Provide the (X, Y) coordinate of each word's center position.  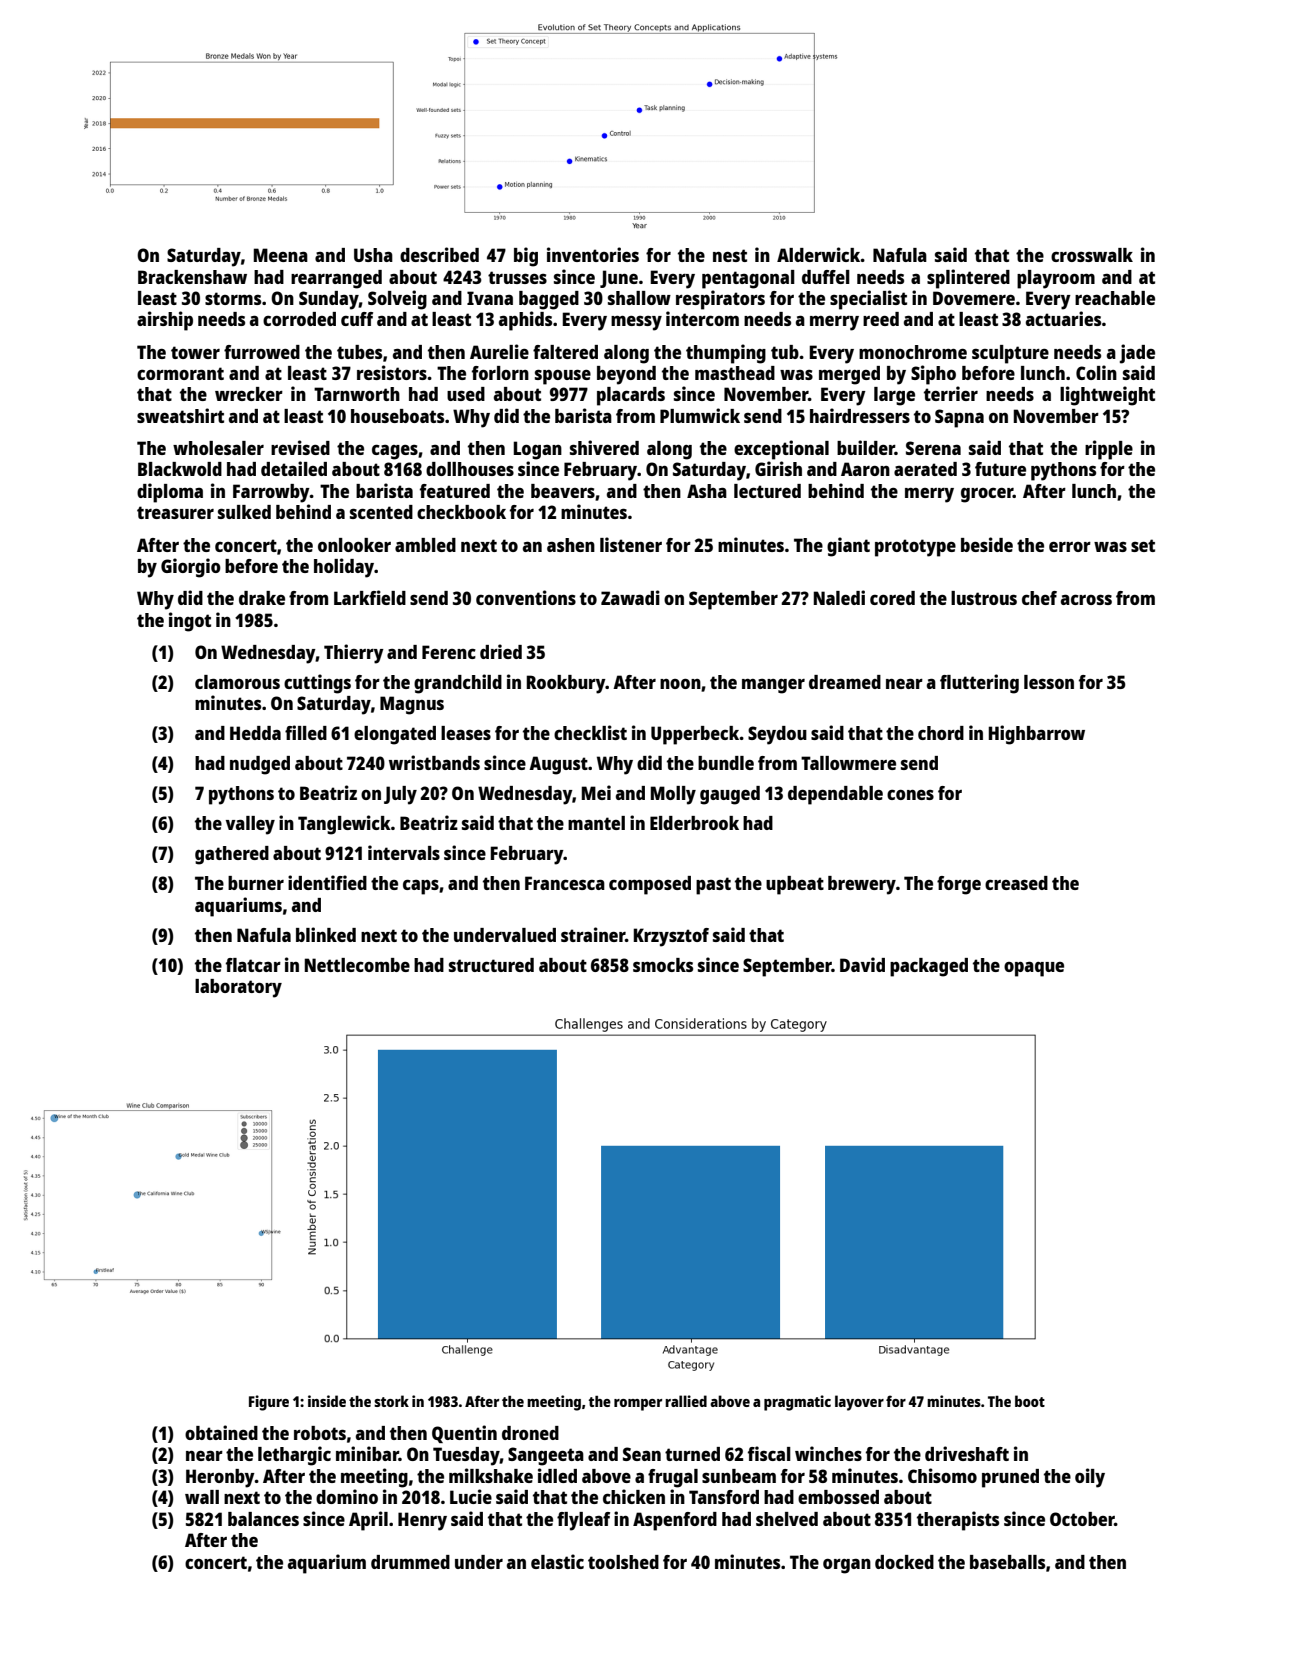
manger (773, 686)
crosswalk (1092, 255)
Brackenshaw (192, 277)
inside (327, 1401)
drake (262, 598)
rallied (686, 1401)
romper (638, 1405)
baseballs (1007, 1562)
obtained (221, 1432)
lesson (1049, 682)
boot (1030, 1401)
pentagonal (748, 279)
